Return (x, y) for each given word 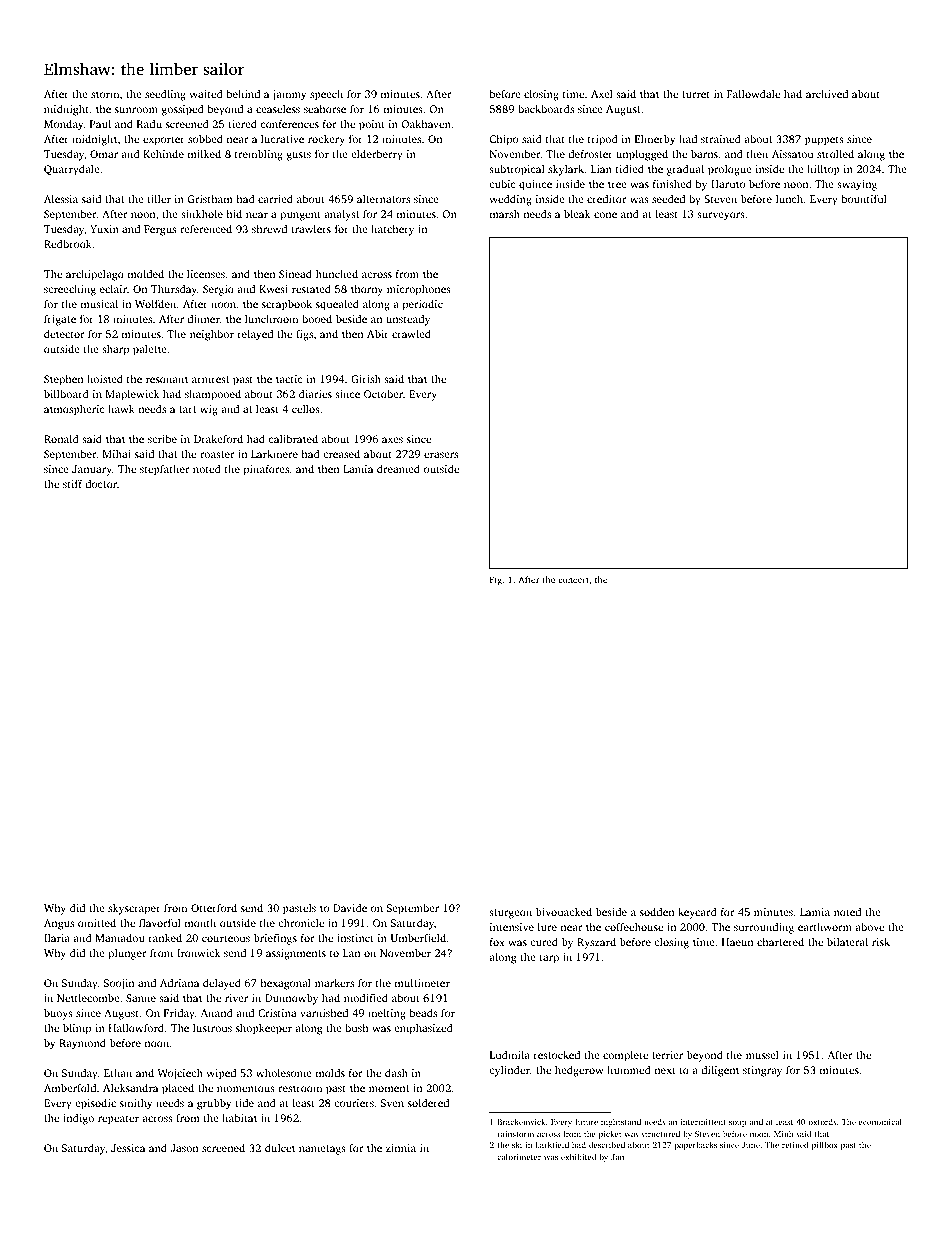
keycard (697, 913)
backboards (546, 108)
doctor (101, 484)
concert (573, 580)
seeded (668, 198)
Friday (179, 1014)
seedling (165, 95)
